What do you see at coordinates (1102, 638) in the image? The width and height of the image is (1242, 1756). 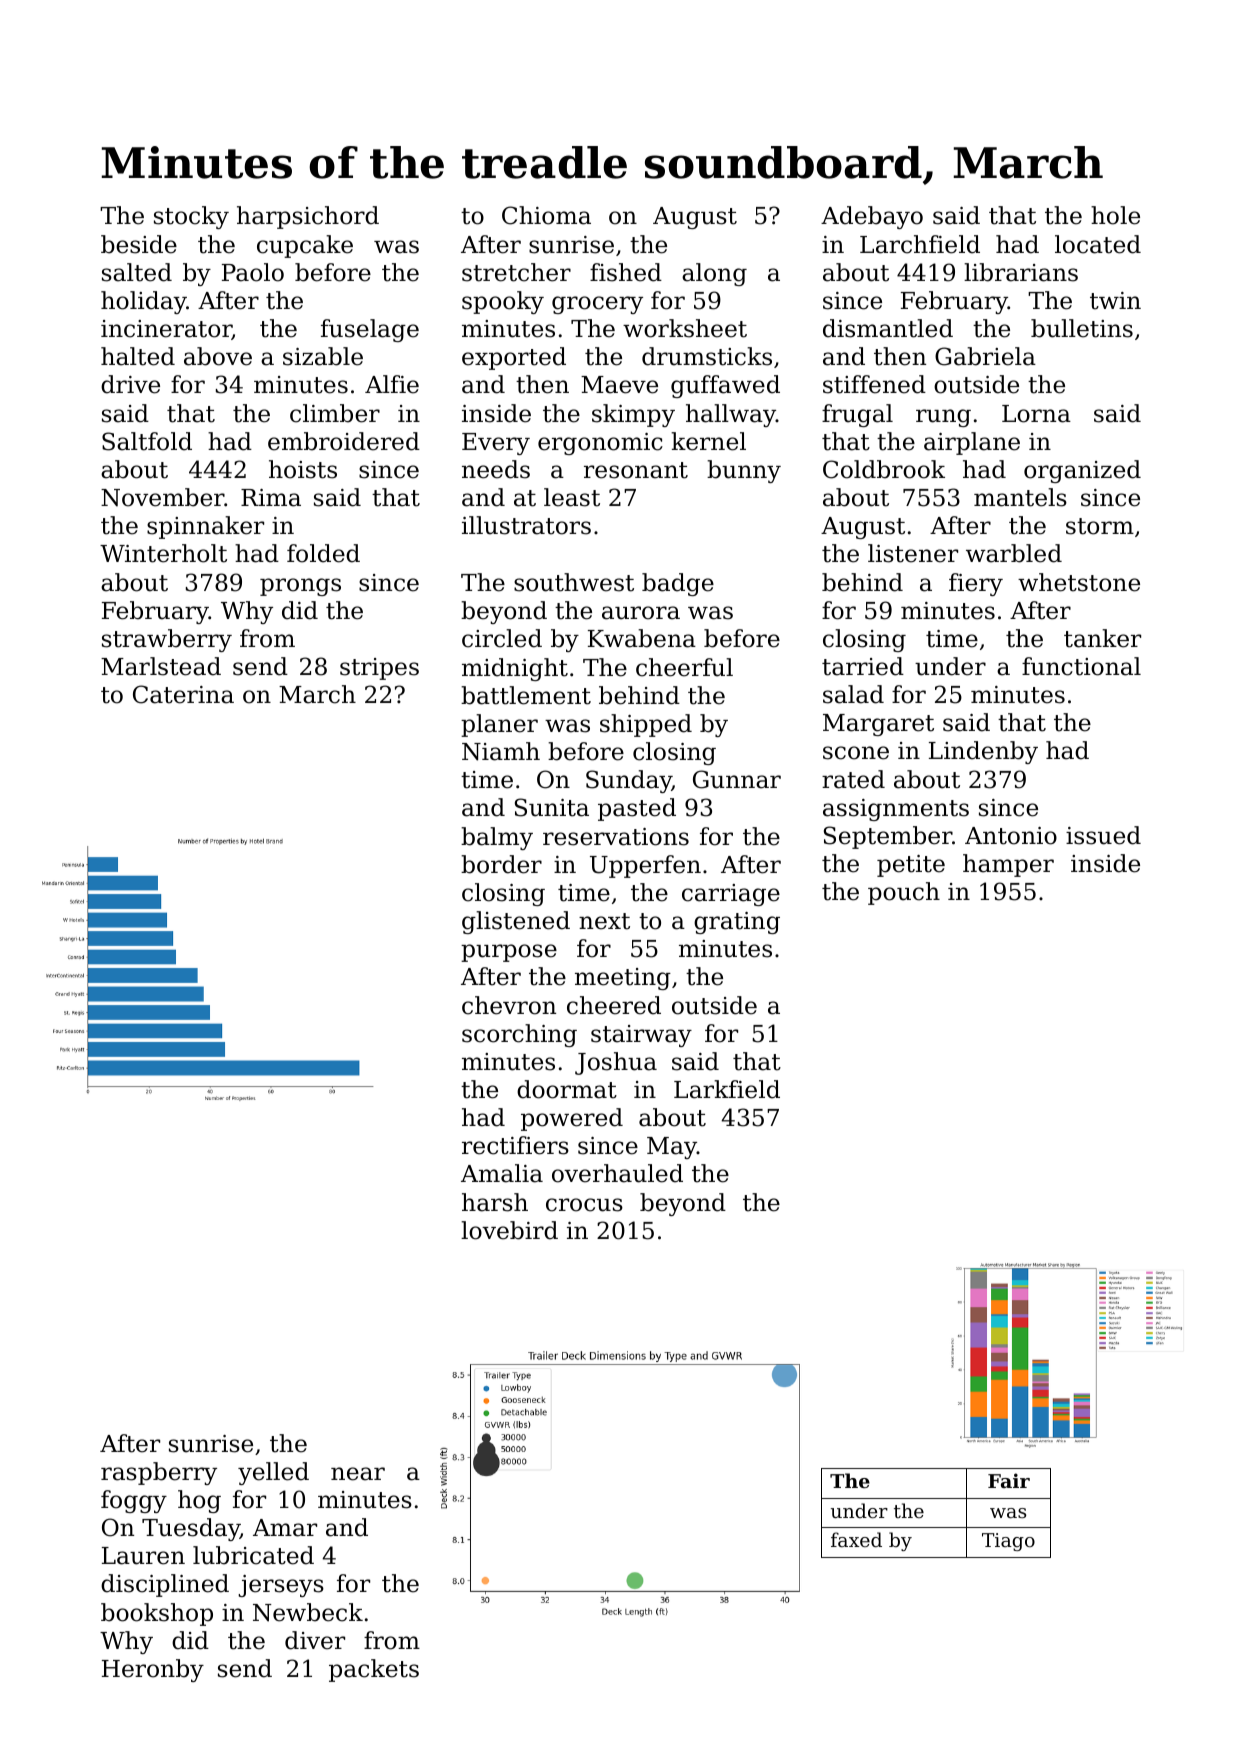 I see `tanker` at bounding box center [1102, 638].
